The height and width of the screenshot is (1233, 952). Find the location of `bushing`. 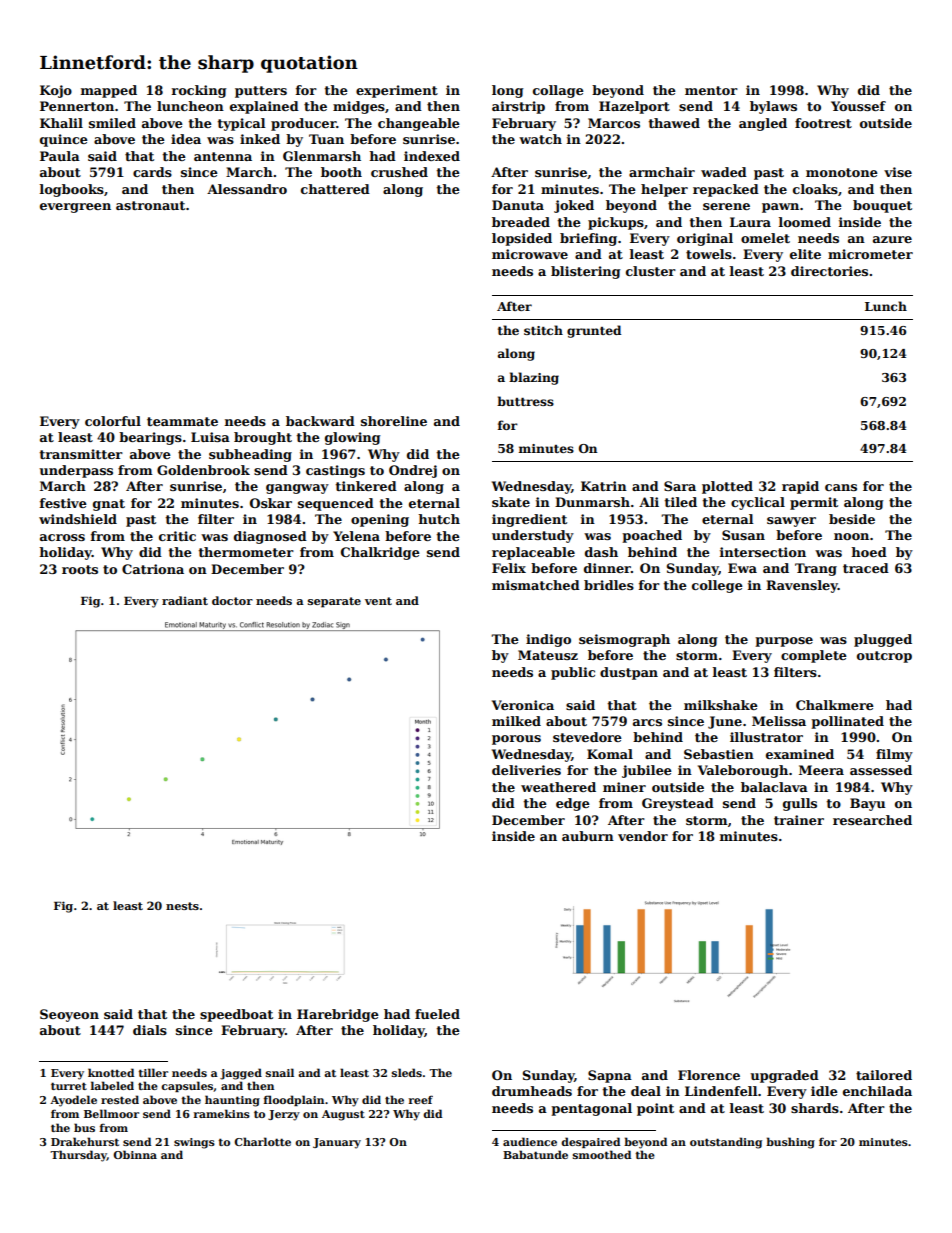

bushing is located at coordinates (790, 1143).
